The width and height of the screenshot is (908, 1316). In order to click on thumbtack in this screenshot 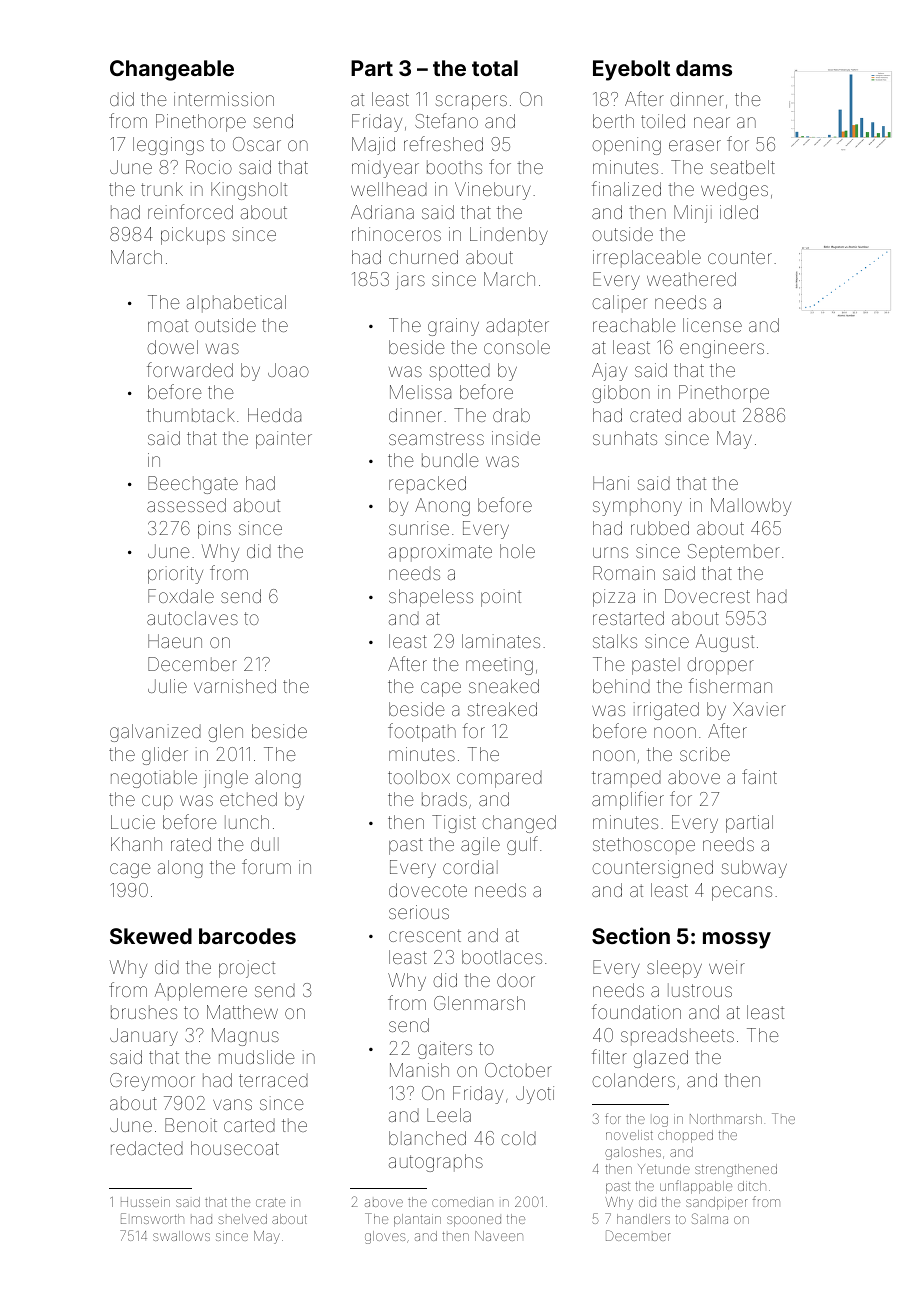, I will do `click(191, 415)`.
